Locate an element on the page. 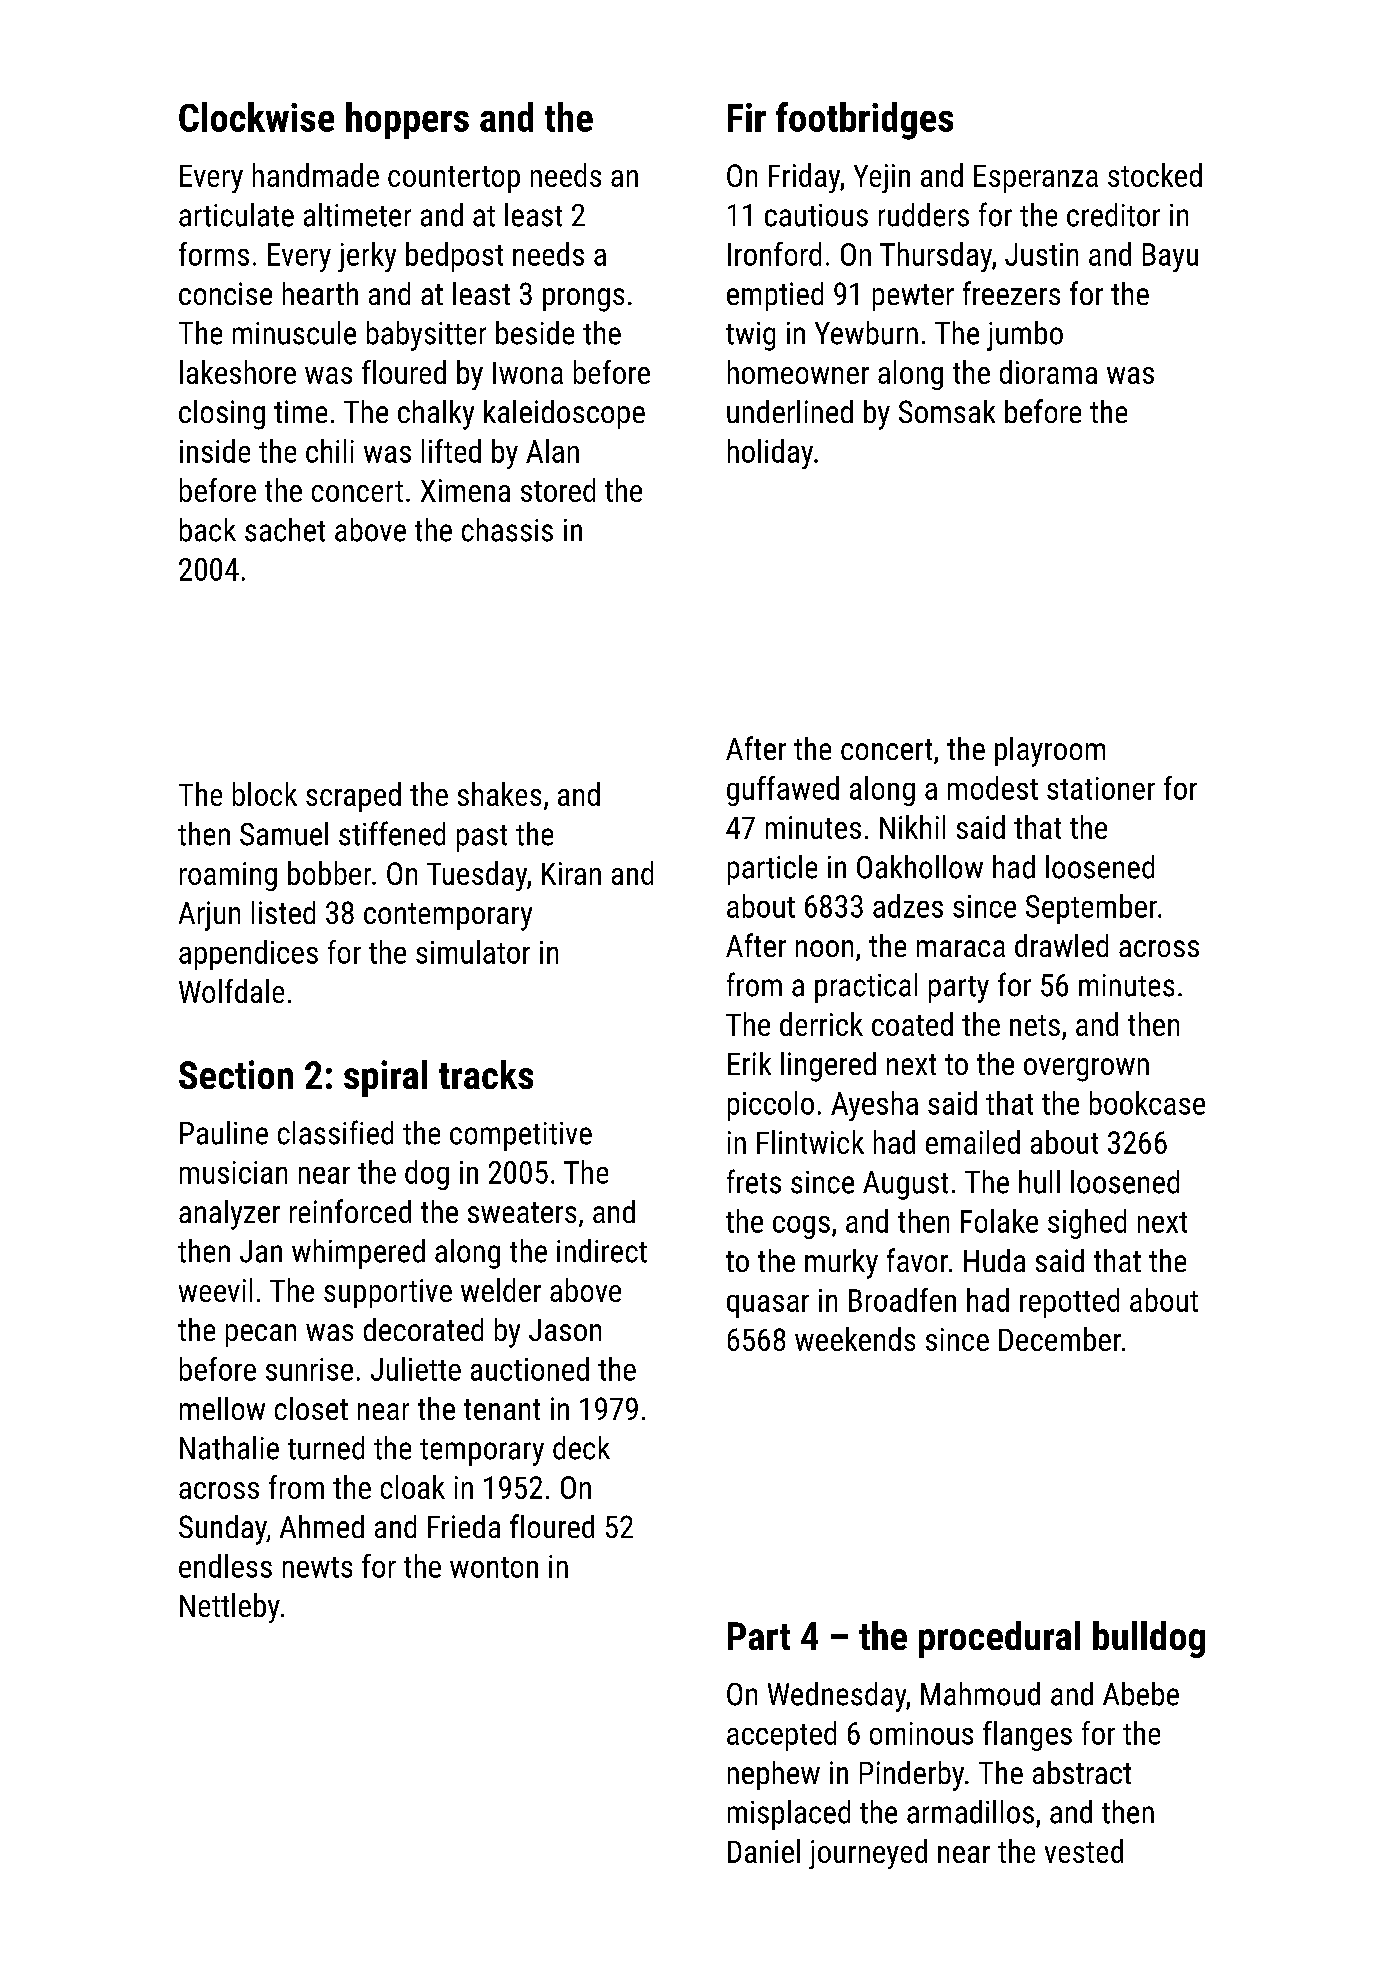  listed is located at coordinates (283, 912).
